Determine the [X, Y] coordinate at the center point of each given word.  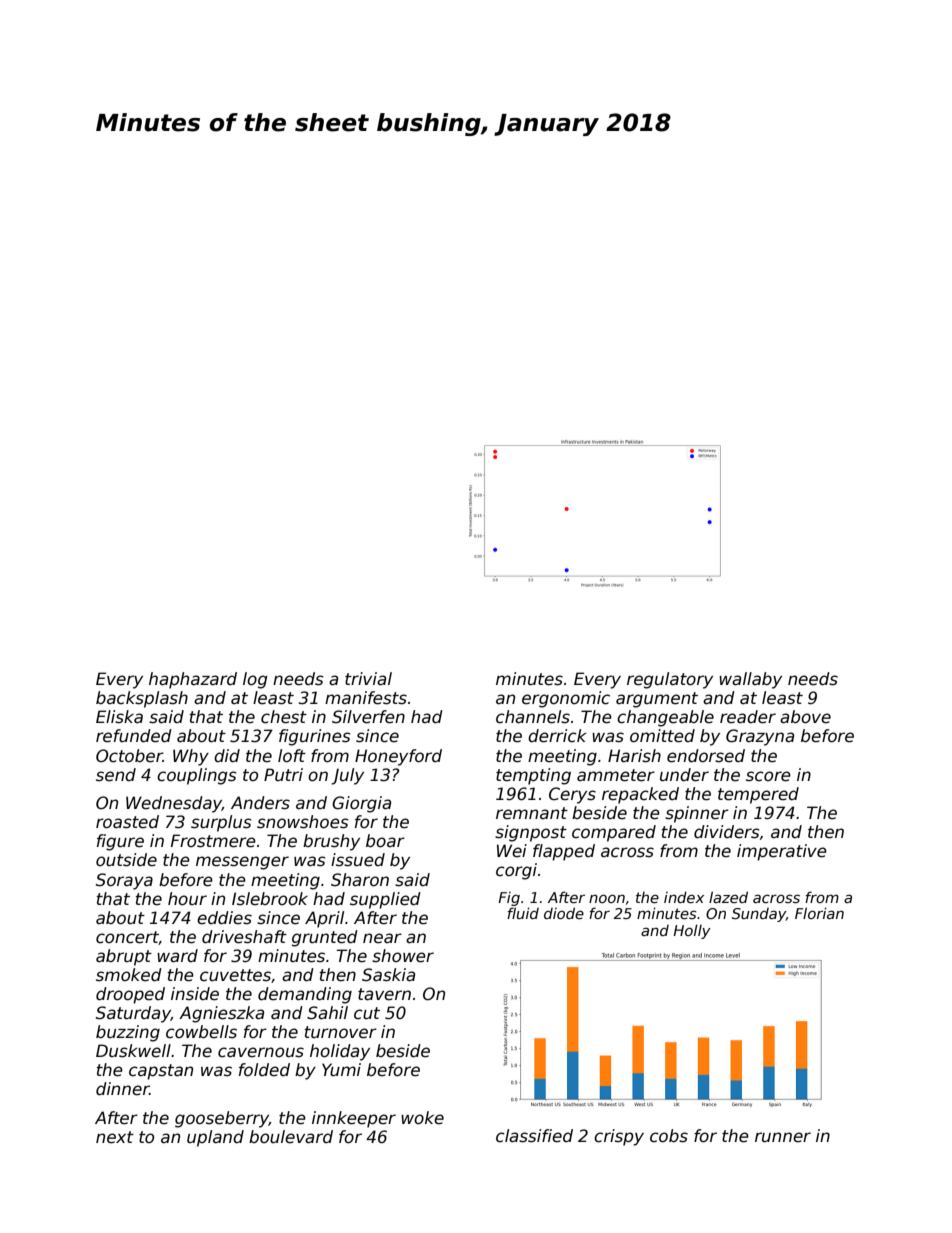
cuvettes [235, 975]
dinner [122, 1089]
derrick [557, 736]
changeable [665, 718]
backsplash [142, 699]
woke [422, 1118]
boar [385, 841]
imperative [782, 852]
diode [564, 913]
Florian [819, 913]
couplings [197, 776]
